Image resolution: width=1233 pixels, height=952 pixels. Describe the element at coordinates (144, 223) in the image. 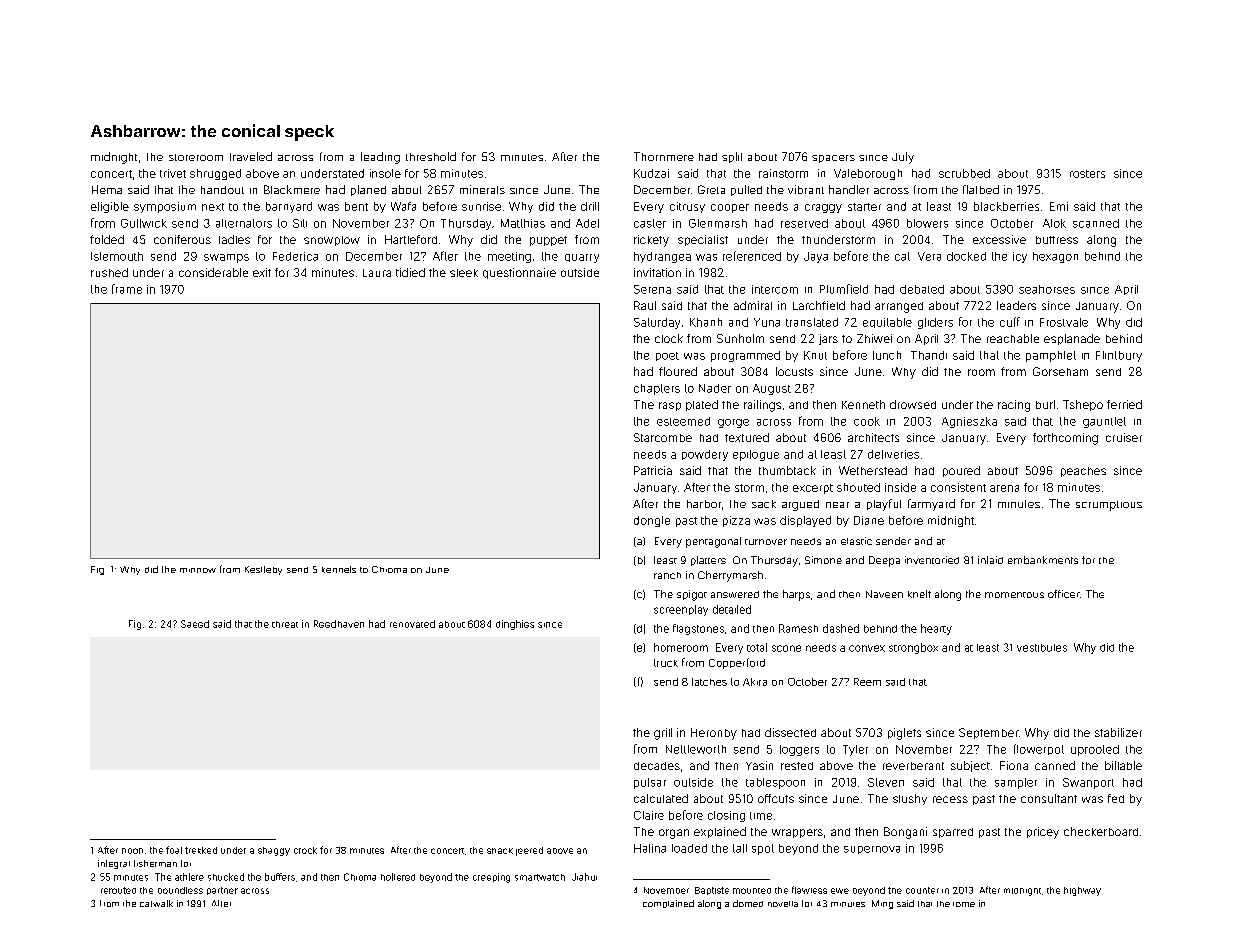

I see `Gullwick` at that location.
